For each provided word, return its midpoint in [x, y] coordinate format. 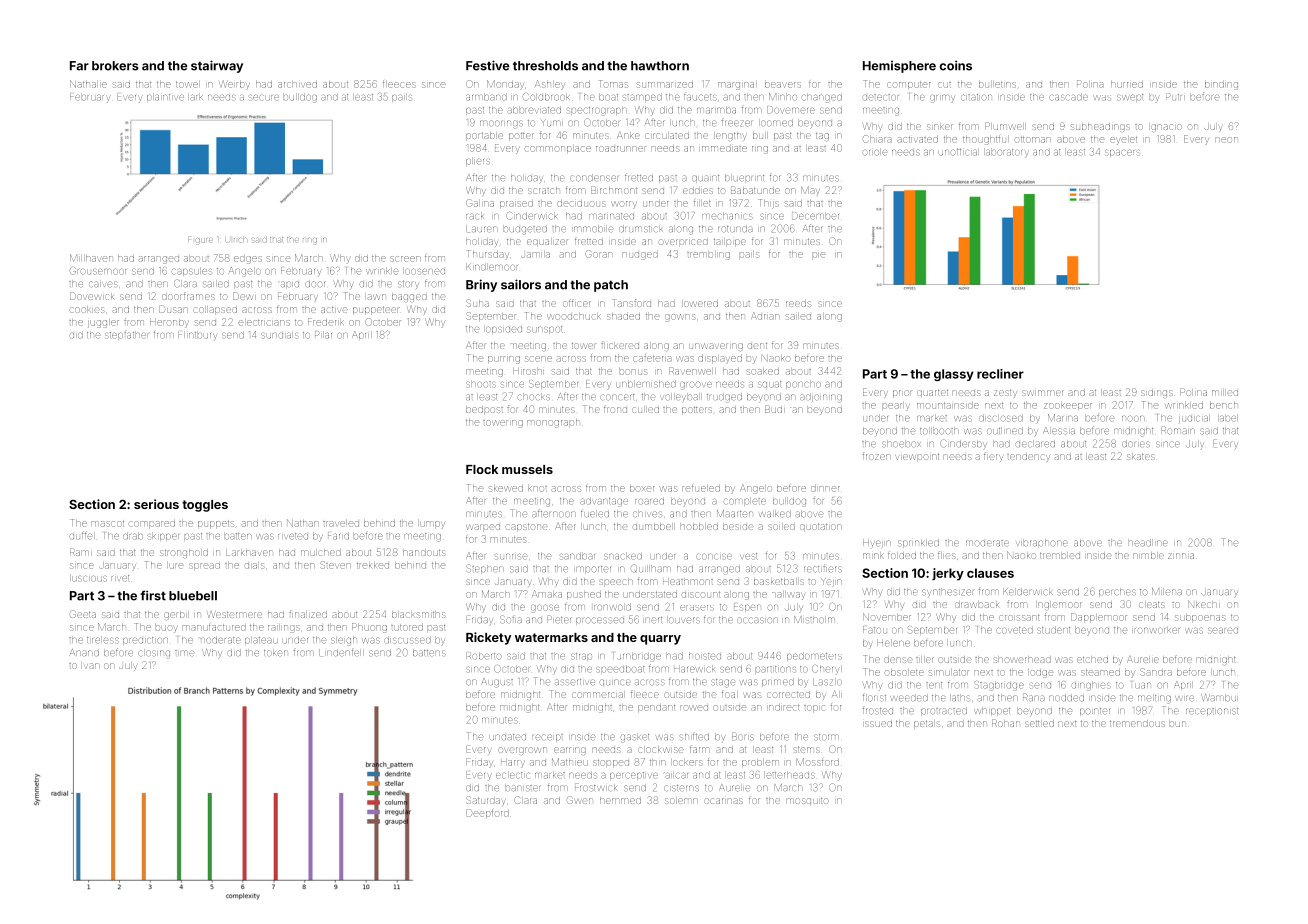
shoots [481, 384]
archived [297, 85]
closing [154, 654]
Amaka [547, 594]
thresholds [545, 66]
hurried [1127, 85]
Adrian [765, 316]
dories [1136, 444]
